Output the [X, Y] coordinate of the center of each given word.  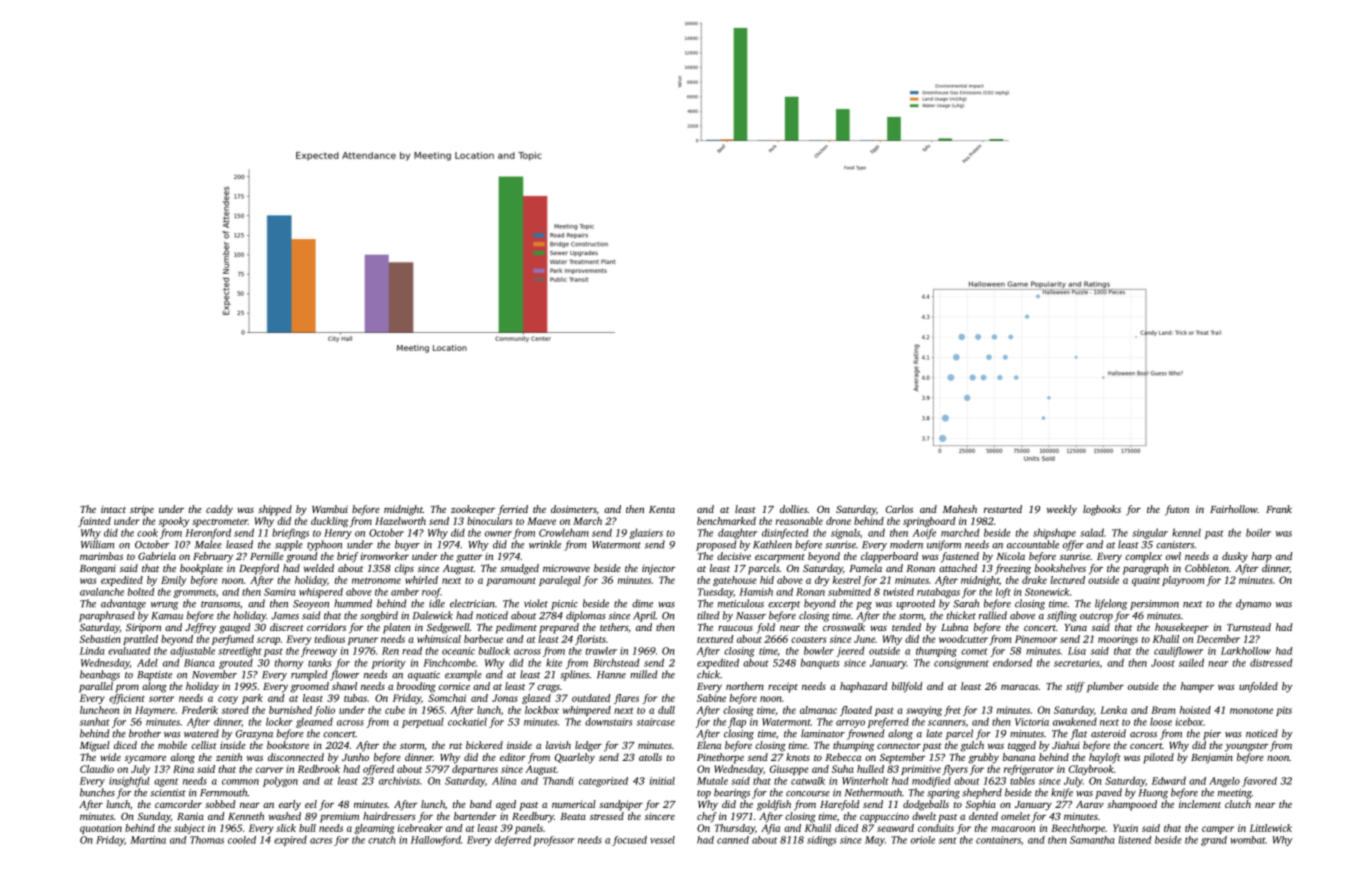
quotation [101, 829]
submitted [849, 592]
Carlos [899, 509]
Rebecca [843, 757]
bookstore [288, 745]
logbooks [1102, 510]
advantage [123, 604]
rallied [993, 615]
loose [1161, 722]
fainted [94, 522]
